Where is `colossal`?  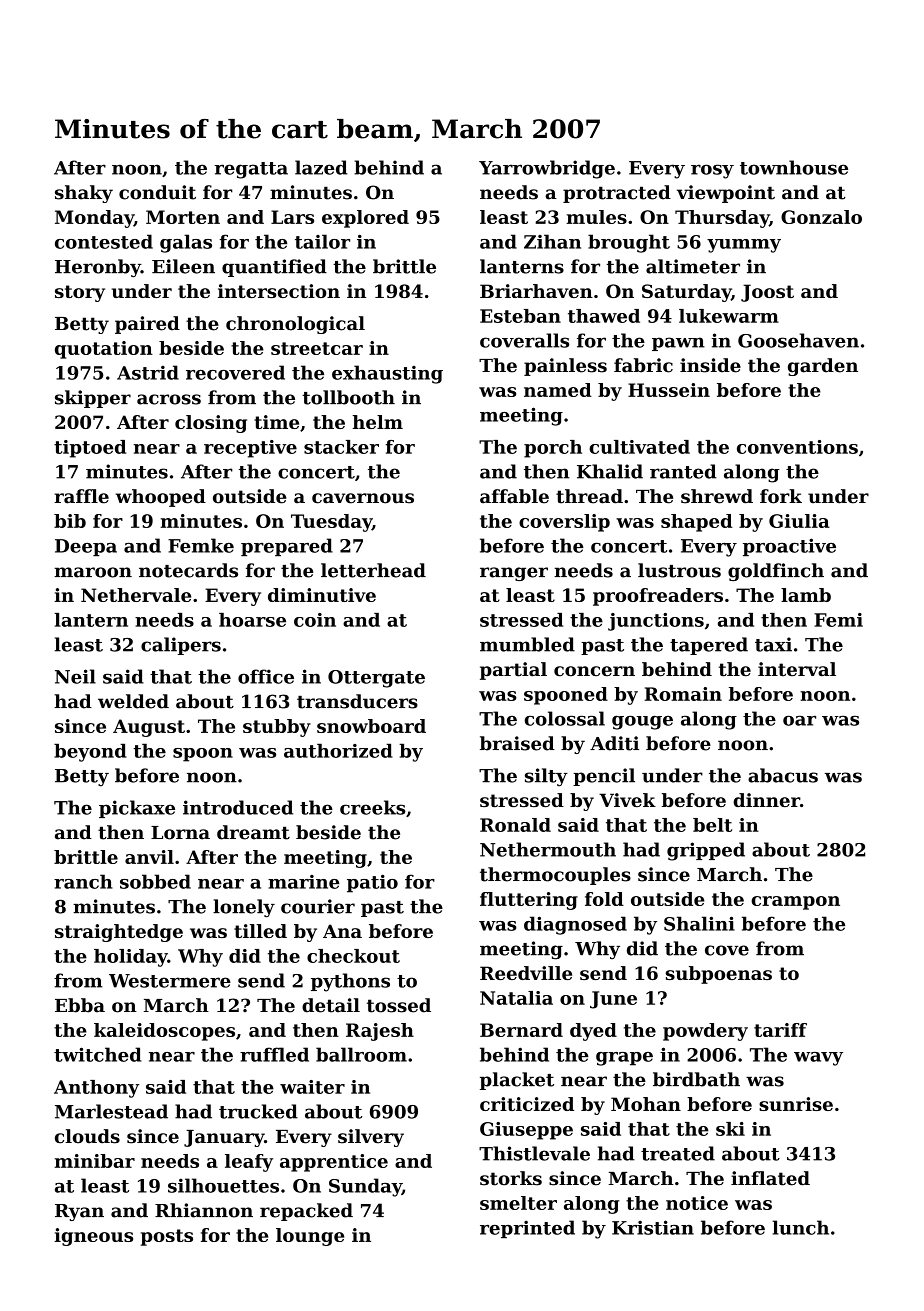 colossal is located at coordinates (565, 718).
